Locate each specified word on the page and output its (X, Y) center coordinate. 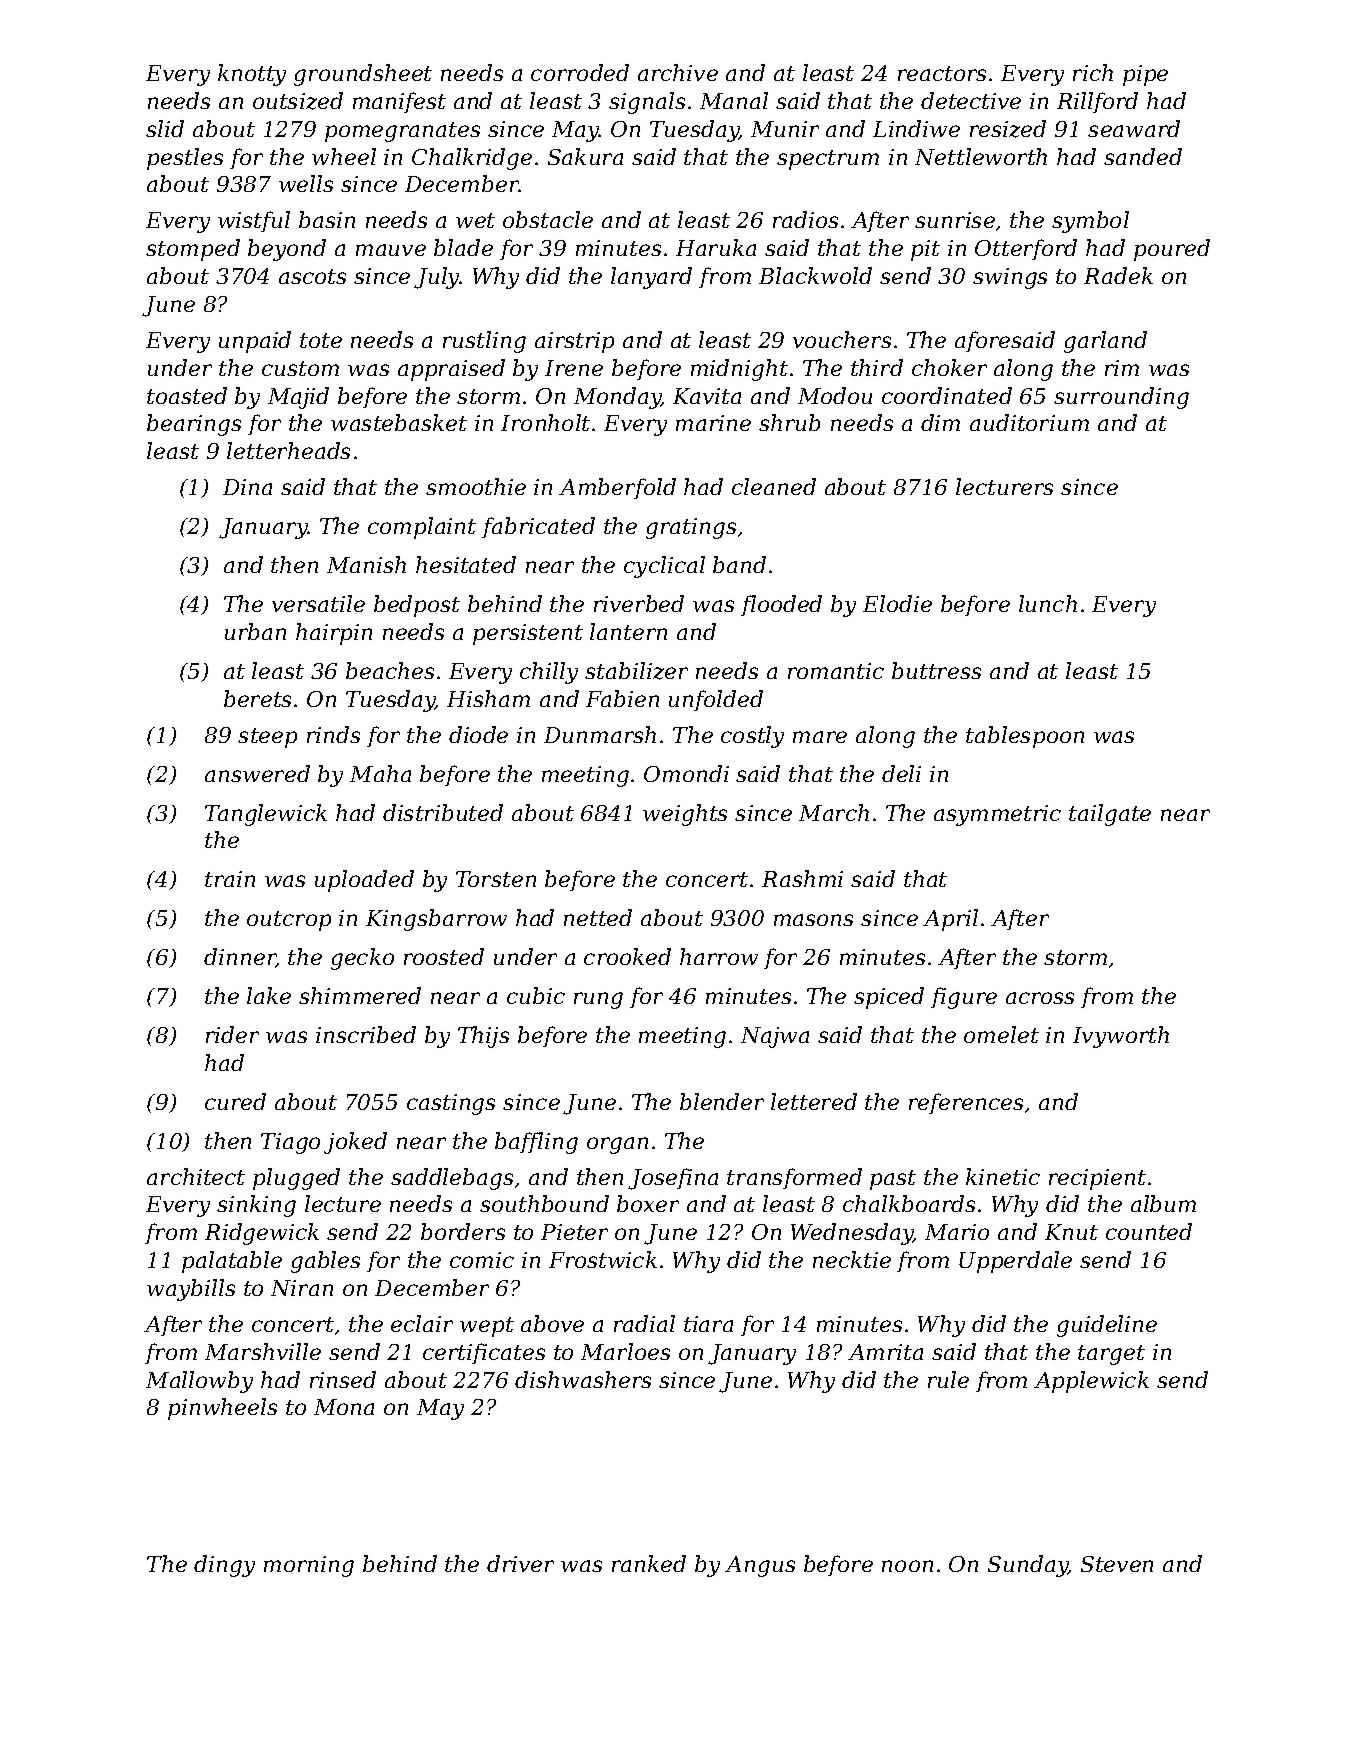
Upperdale (1015, 1262)
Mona (344, 1407)
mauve (391, 250)
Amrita (885, 1352)
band (739, 564)
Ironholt (545, 422)
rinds (333, 734)
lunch (1048, 603)
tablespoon (1025, 737)
